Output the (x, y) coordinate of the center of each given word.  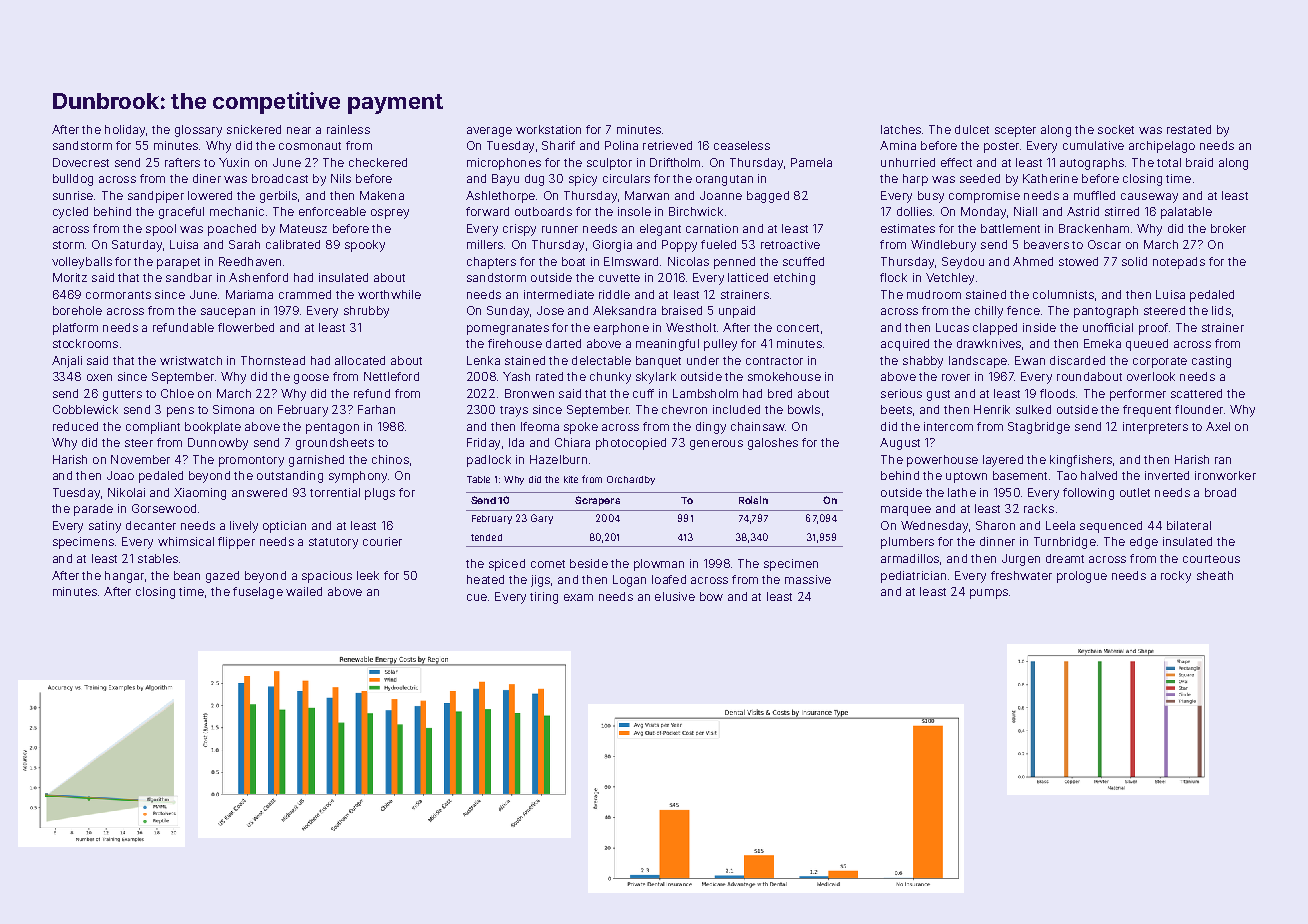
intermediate (559, 294)
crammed (305, 294)
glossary (198, 131)
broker (1228, 228)
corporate (1160, 362)
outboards (543, 211)
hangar (124, 577)
